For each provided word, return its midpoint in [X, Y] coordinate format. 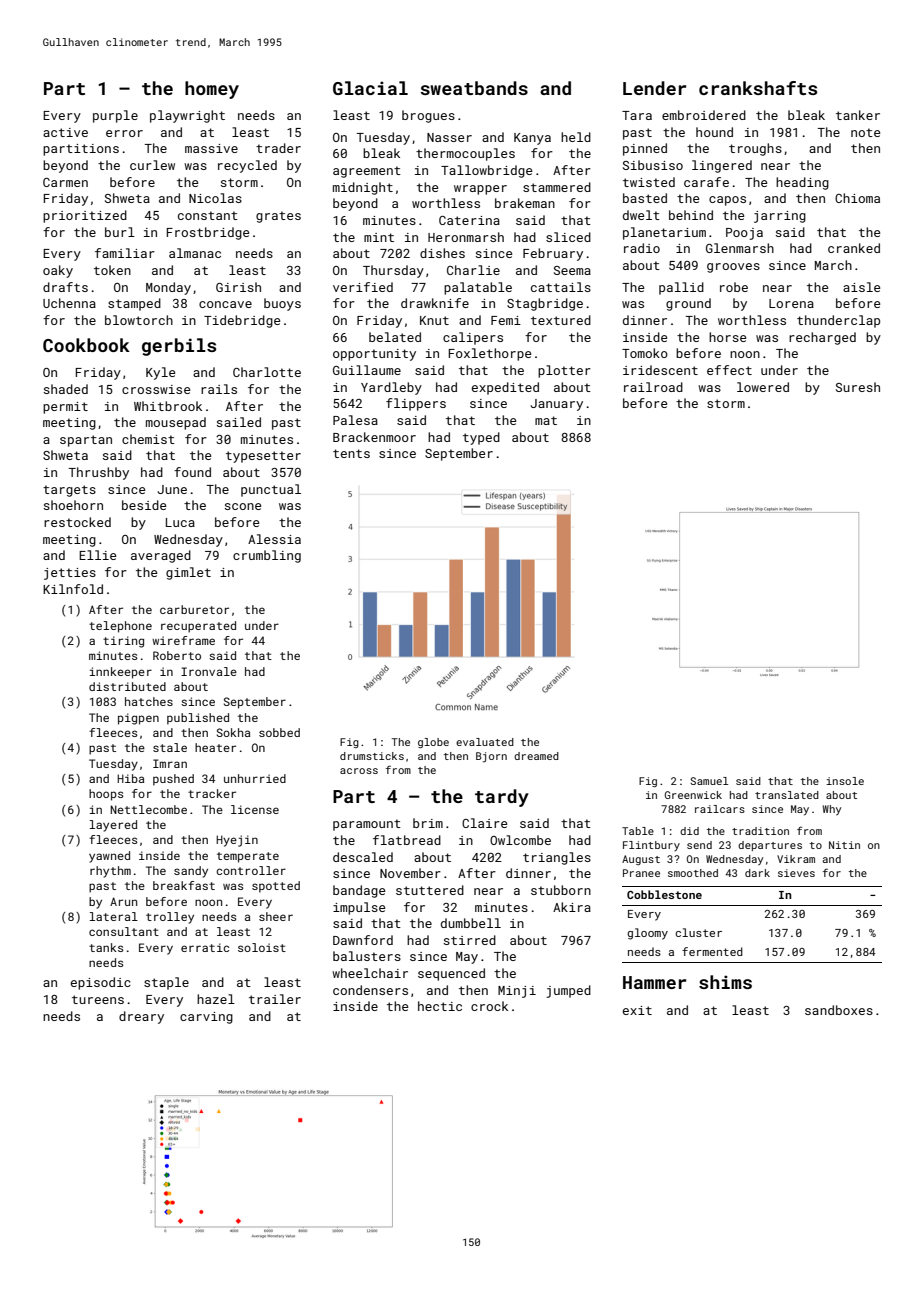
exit [637, 1010]
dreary [141, 1017]
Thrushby [98, 473]
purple [115, 116]
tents [351, 453]
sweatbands [474, 88]
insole [845, 781]
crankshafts [758, 88]
